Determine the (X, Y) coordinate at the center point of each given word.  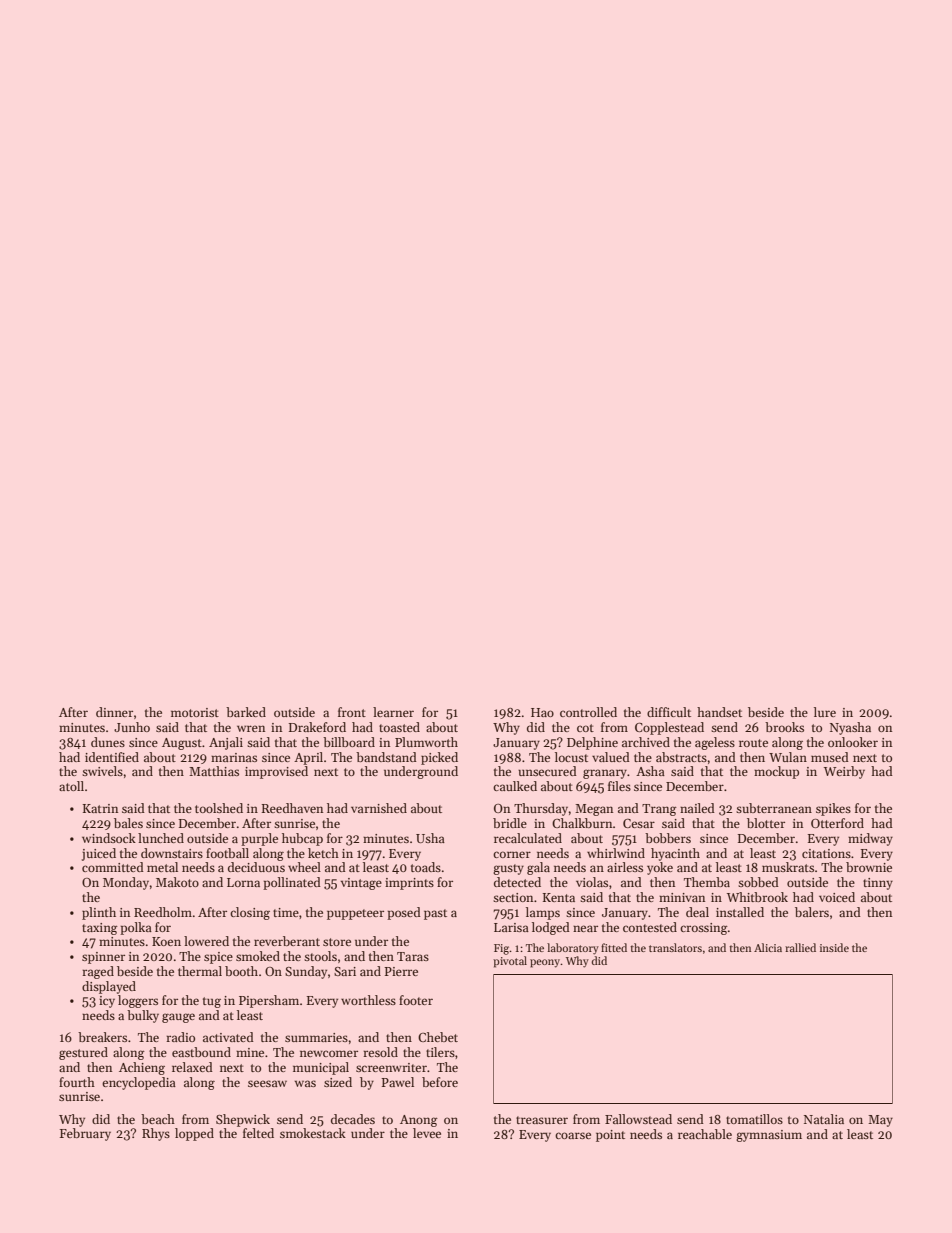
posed (404, 913)
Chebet (438, 1037)
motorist (195, 712)
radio (180, 1037)
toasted (399, 727)
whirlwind (616, 853)
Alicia (768, 947)
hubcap (302, 839)
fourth (77, 1082)
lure (825, 712)
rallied (800, 947)
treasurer (542, 1120)
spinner (103, 958)
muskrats (788, 867)
